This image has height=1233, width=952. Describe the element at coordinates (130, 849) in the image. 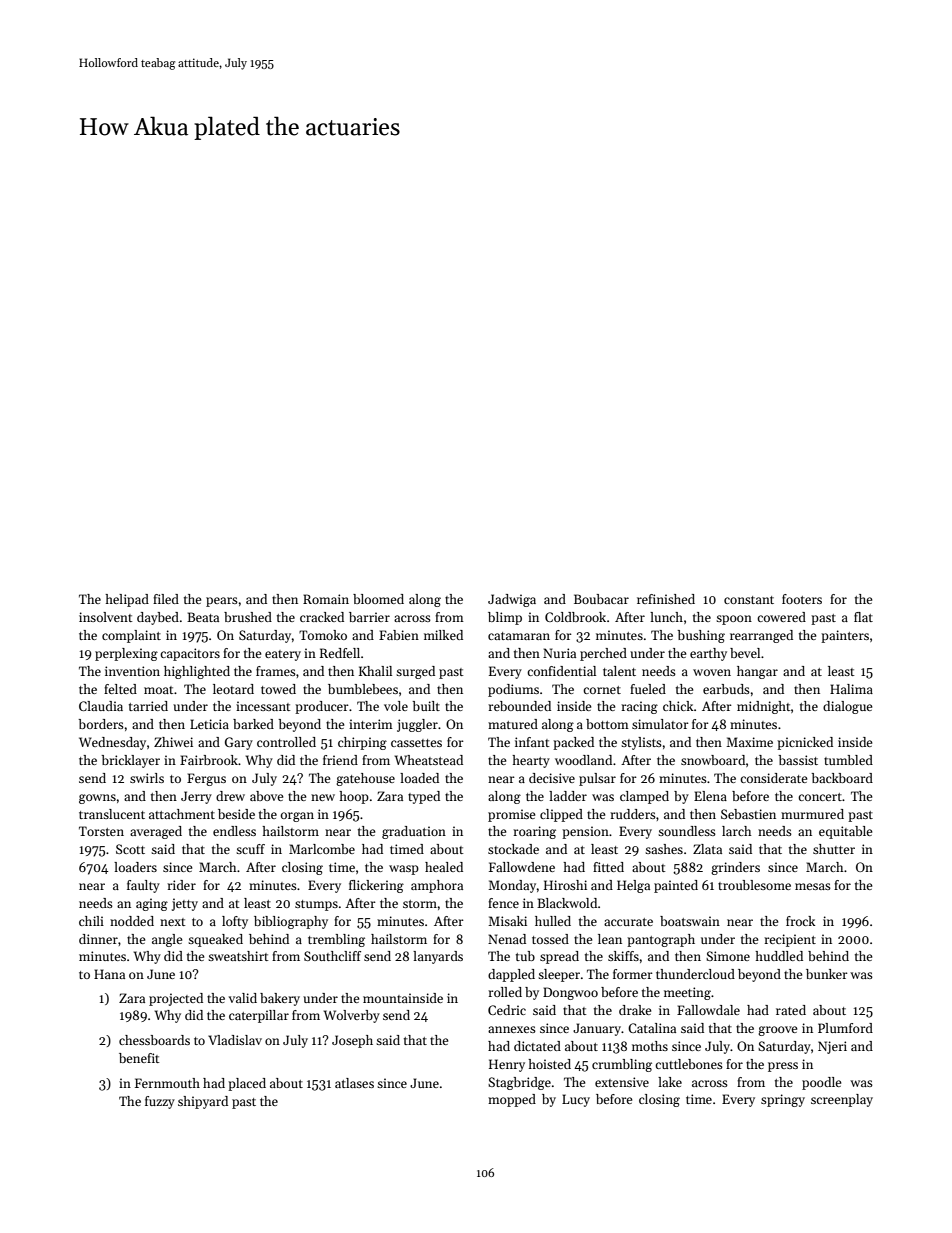

I see `Scott` at that location.
